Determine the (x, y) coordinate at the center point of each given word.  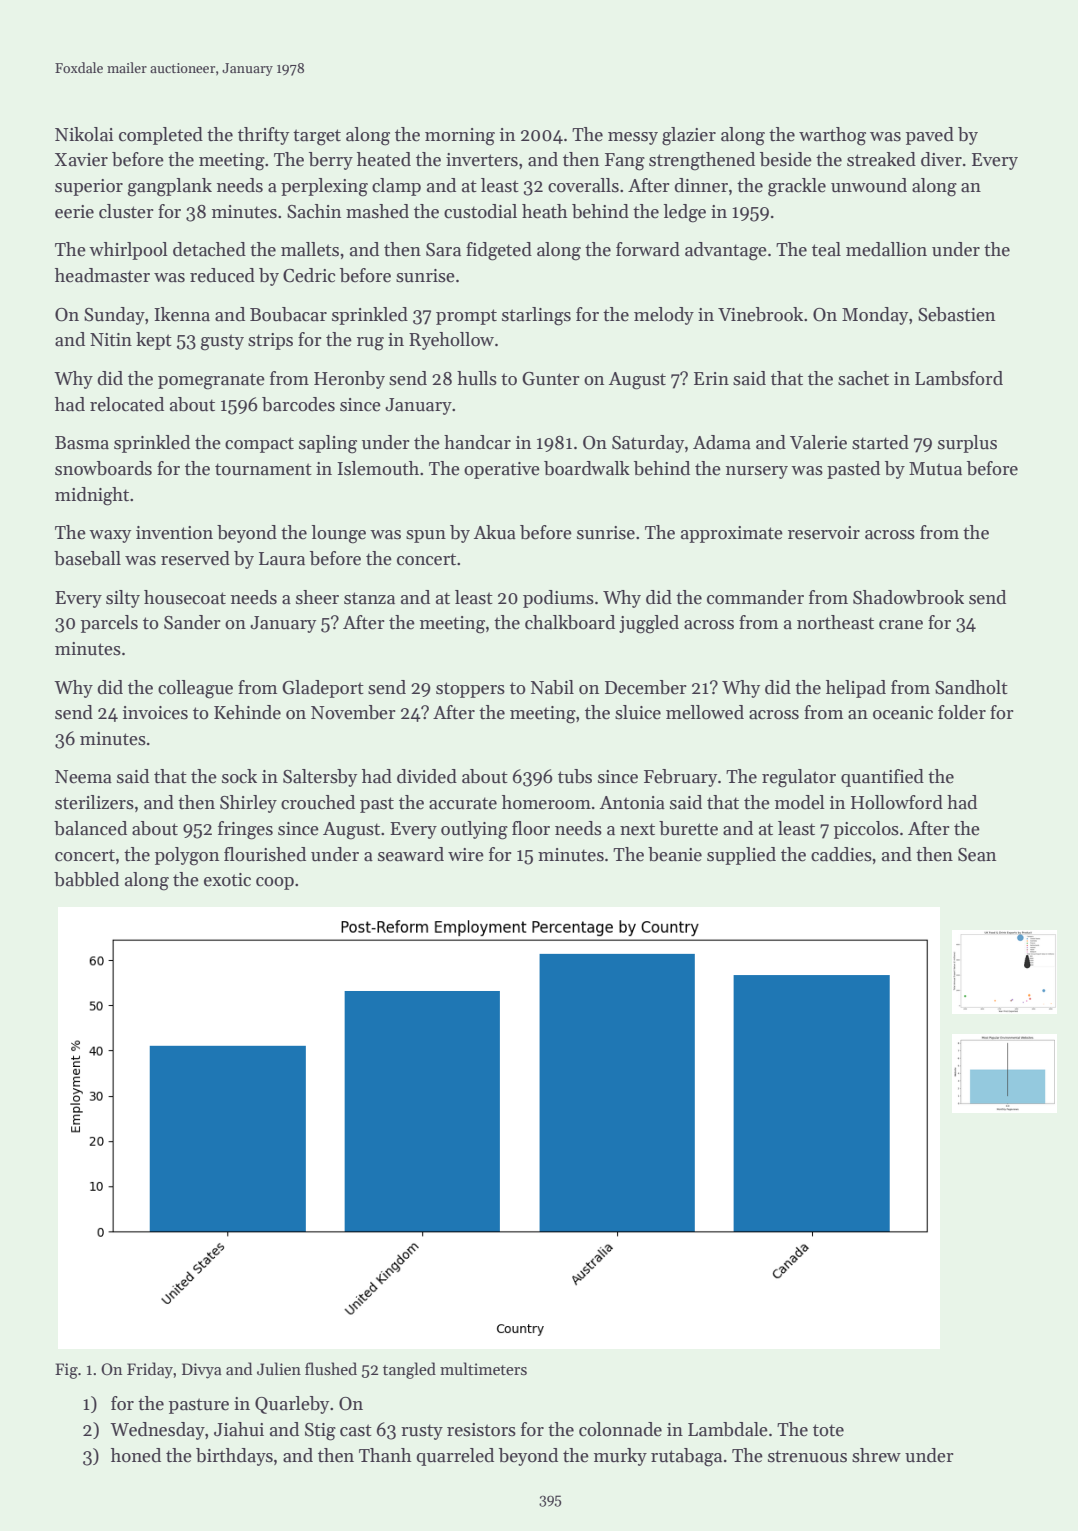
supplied (741, 856)
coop (275, 883)
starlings (536, 316)
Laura (282, 559)
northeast (835, 622)
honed (136, 1455)
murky (620, 1457)
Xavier (81, 160)
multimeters (483, 1368)
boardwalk (587, 468)
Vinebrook (760, 314)
